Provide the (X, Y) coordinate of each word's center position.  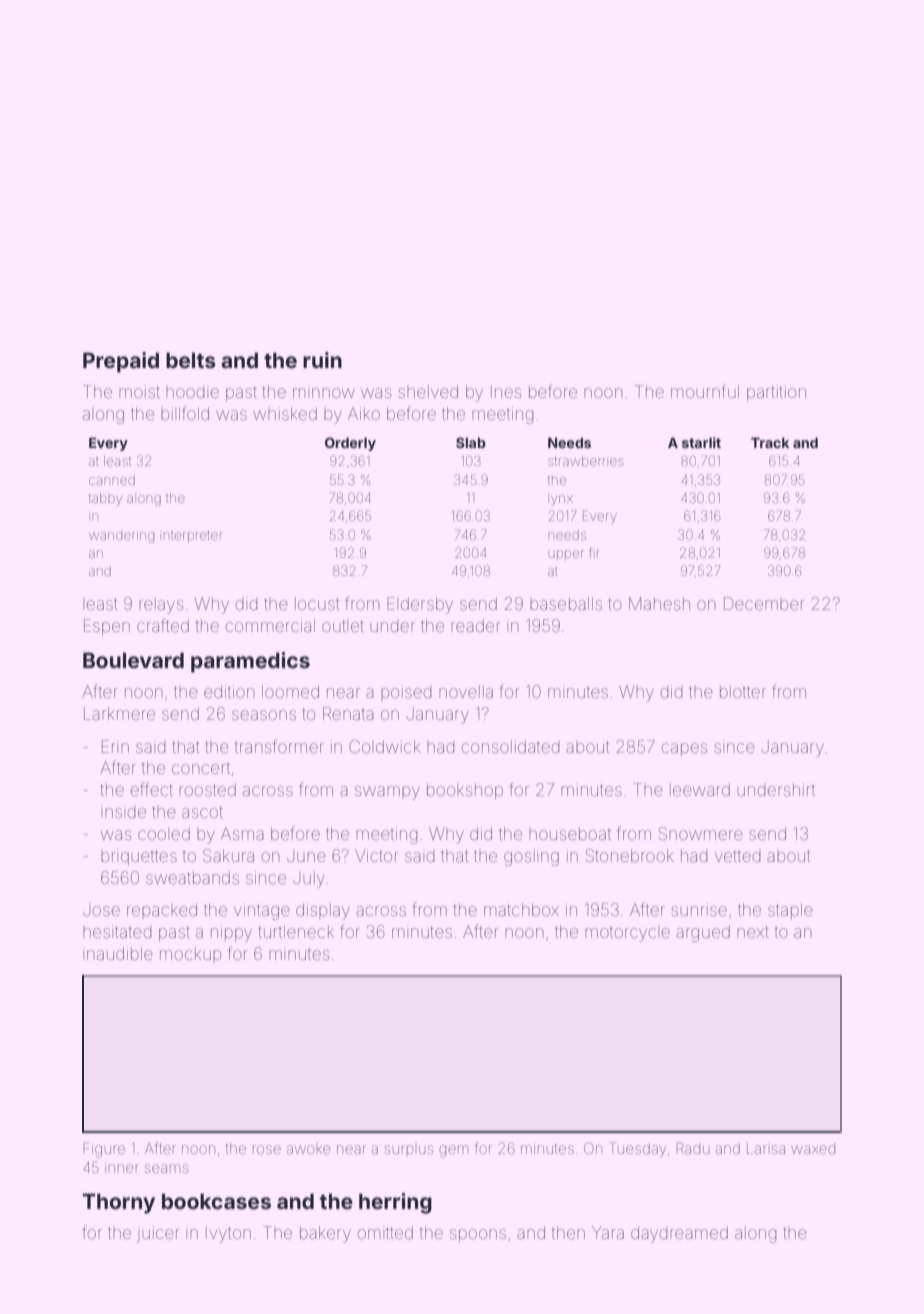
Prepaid (121, 362)
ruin (322, 360)
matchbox (521, 909)
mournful (705, 391)
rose (267, 1149)
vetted (738, 856)
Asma (242, 833)
